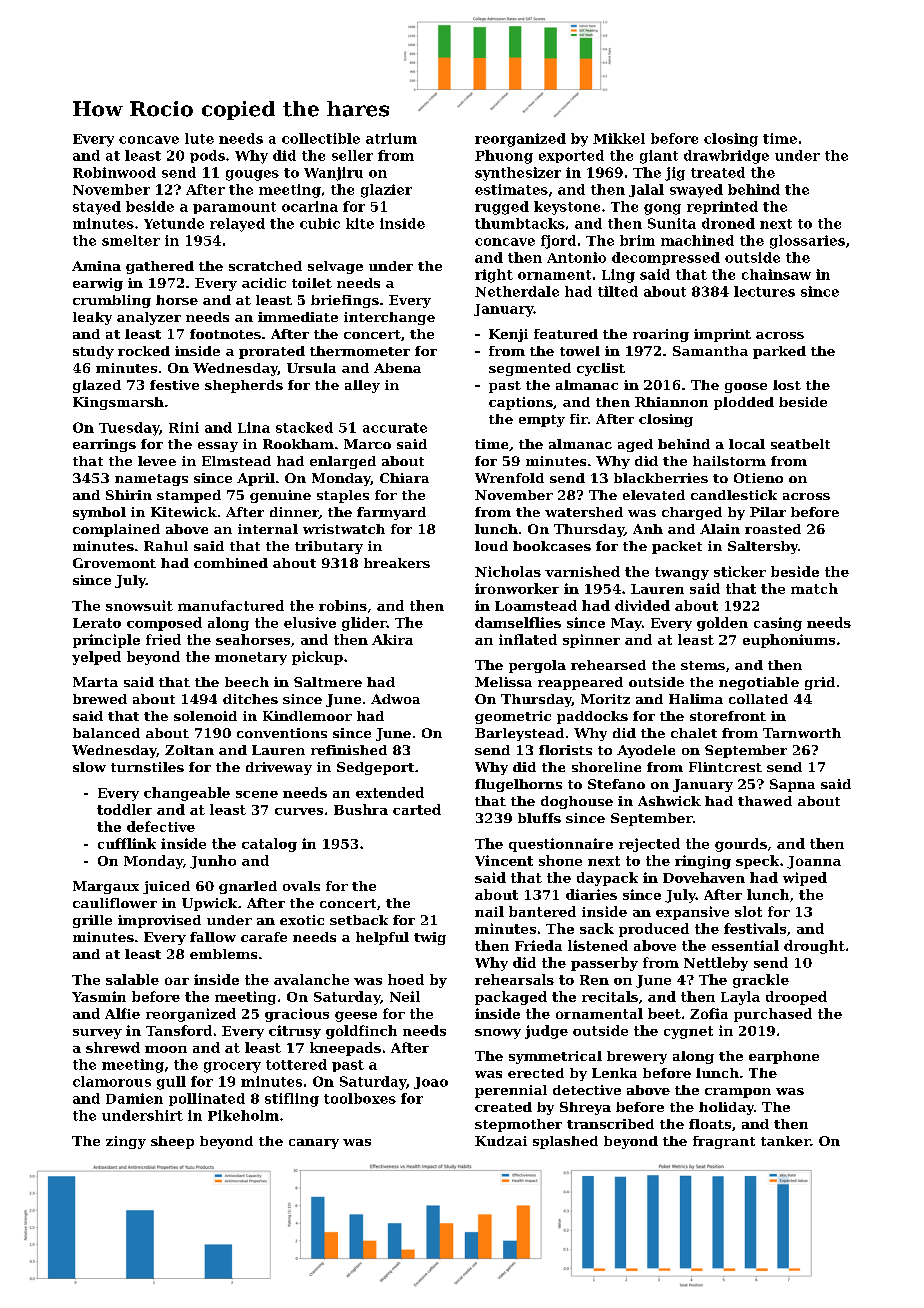 Image resolution: width=924 pixels, height=1308 pixels. What do you see at coordinates (243, 1115) in the screenshot?
I see `Pikeholm` at bounding box center [243, 1115].
